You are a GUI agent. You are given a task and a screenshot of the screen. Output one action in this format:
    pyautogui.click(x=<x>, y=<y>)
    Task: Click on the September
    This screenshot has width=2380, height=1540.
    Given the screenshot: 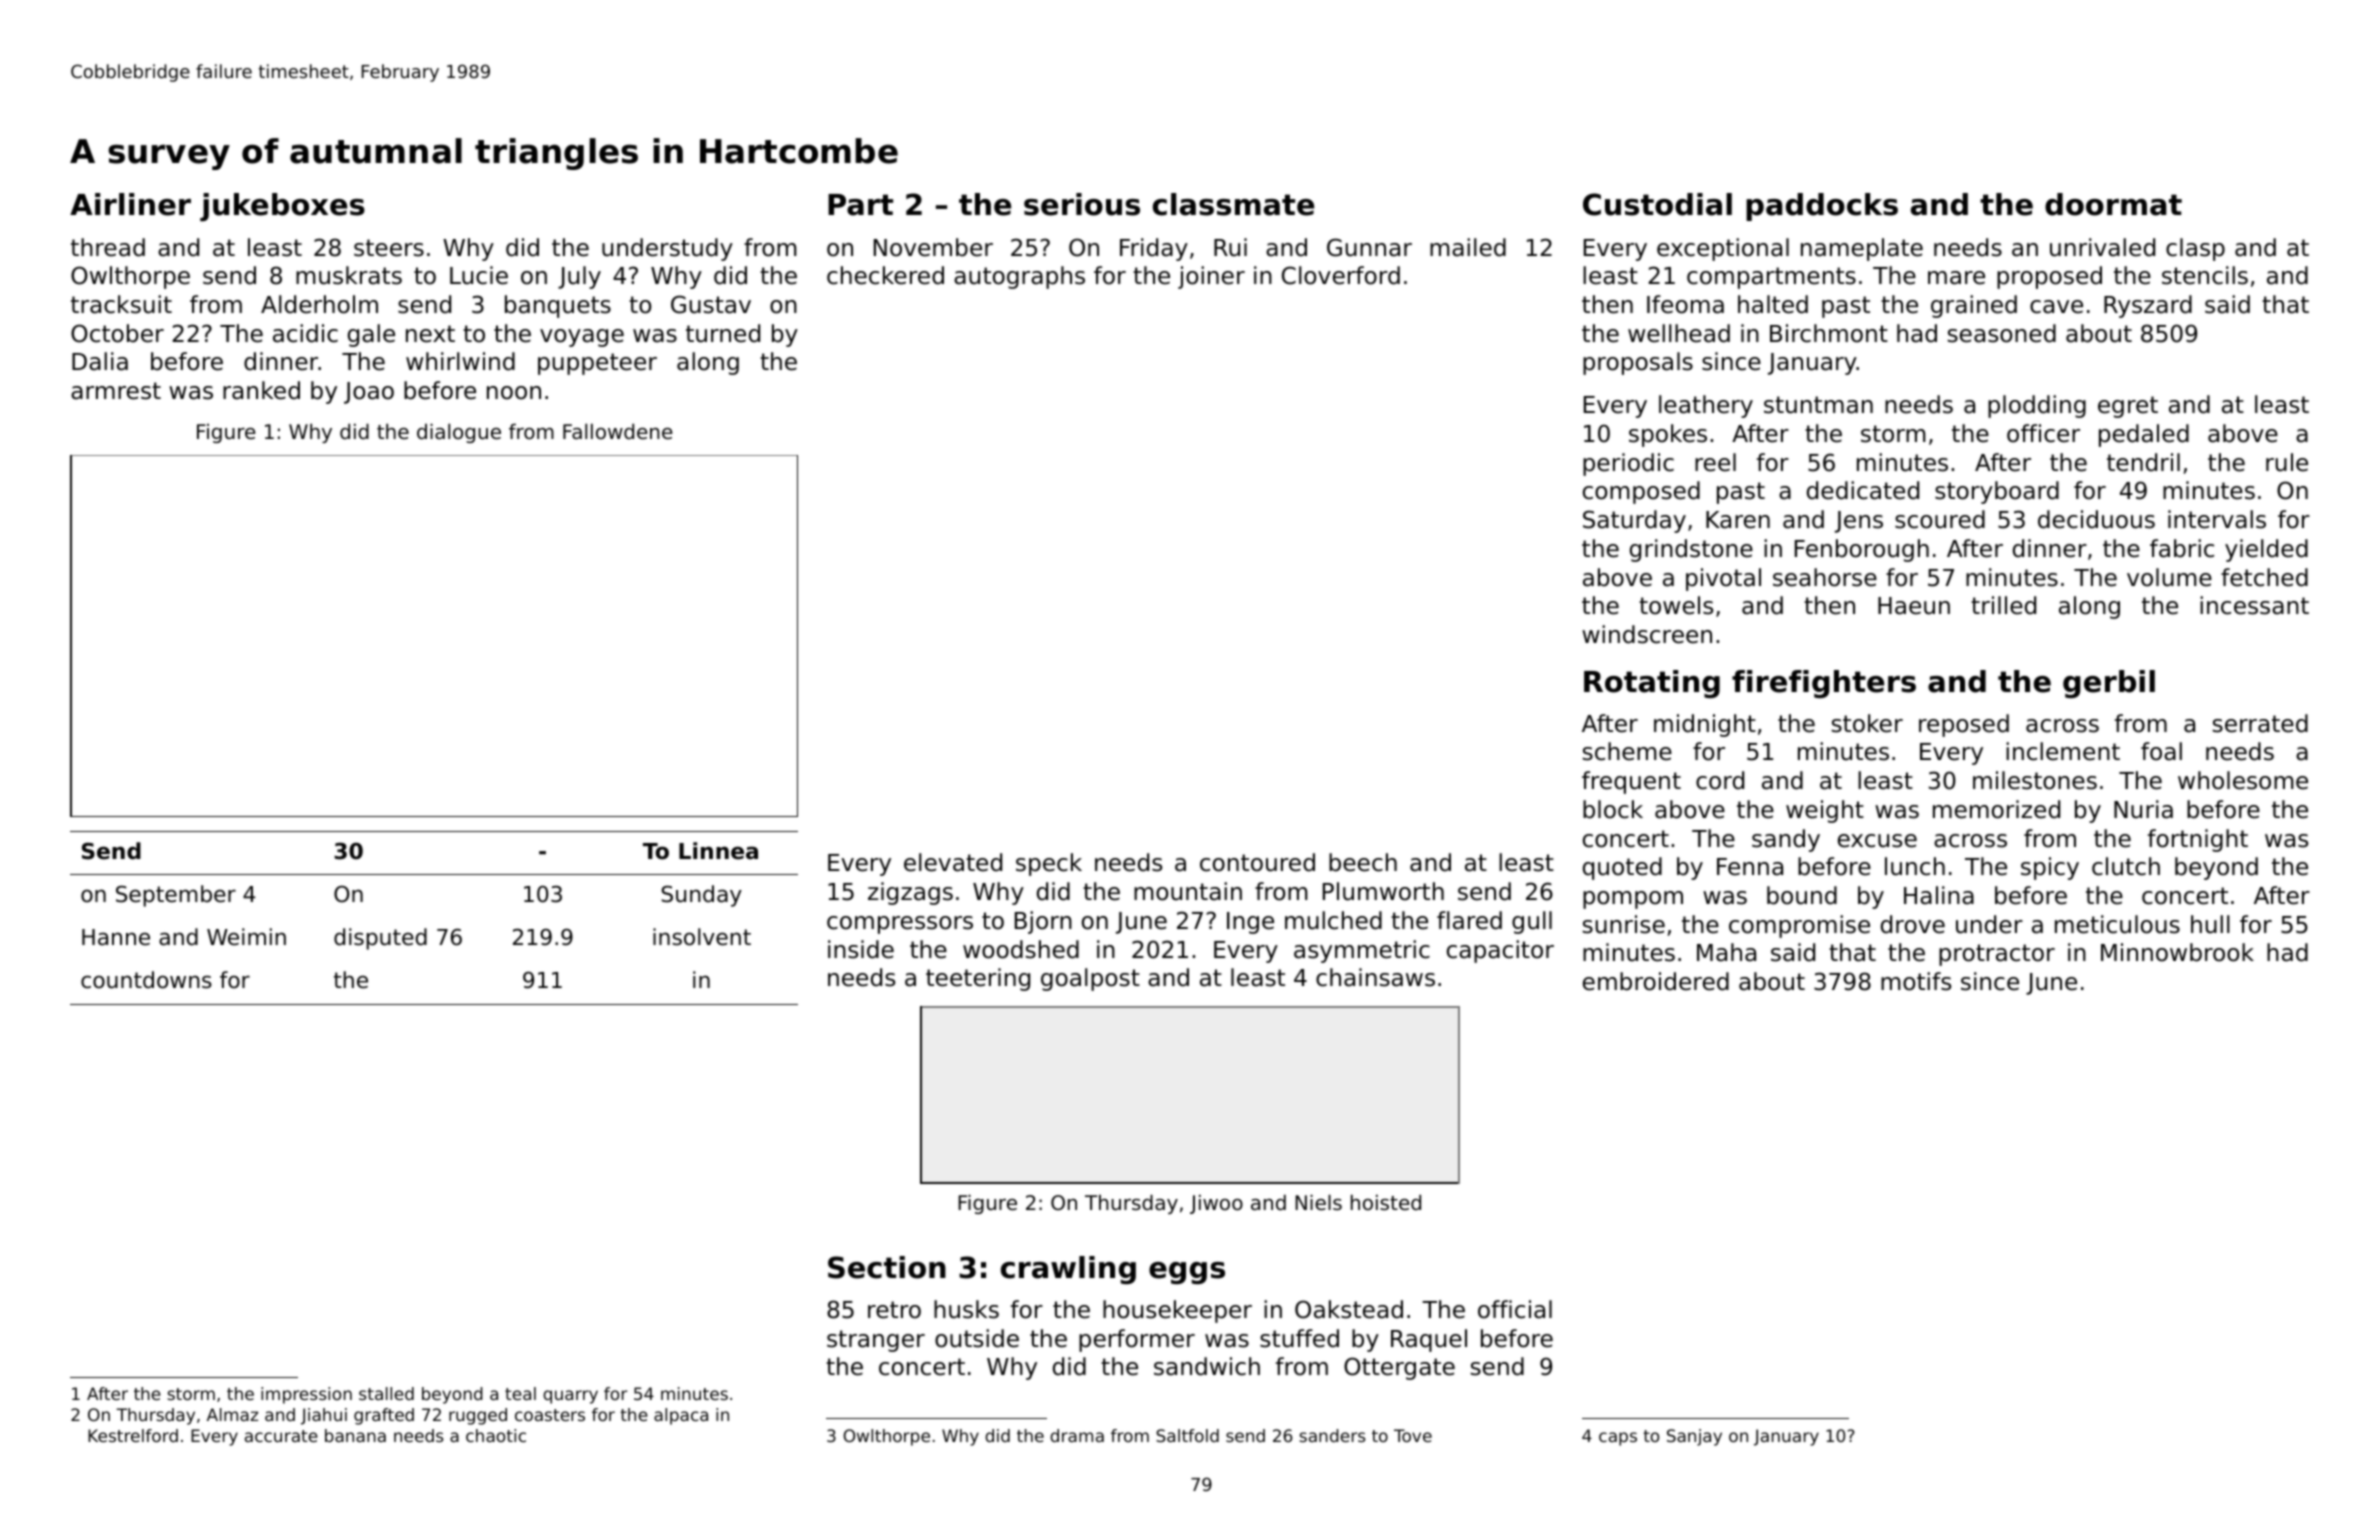 What is the action you would take?
    pyautogui.click(x=176, y=896)
